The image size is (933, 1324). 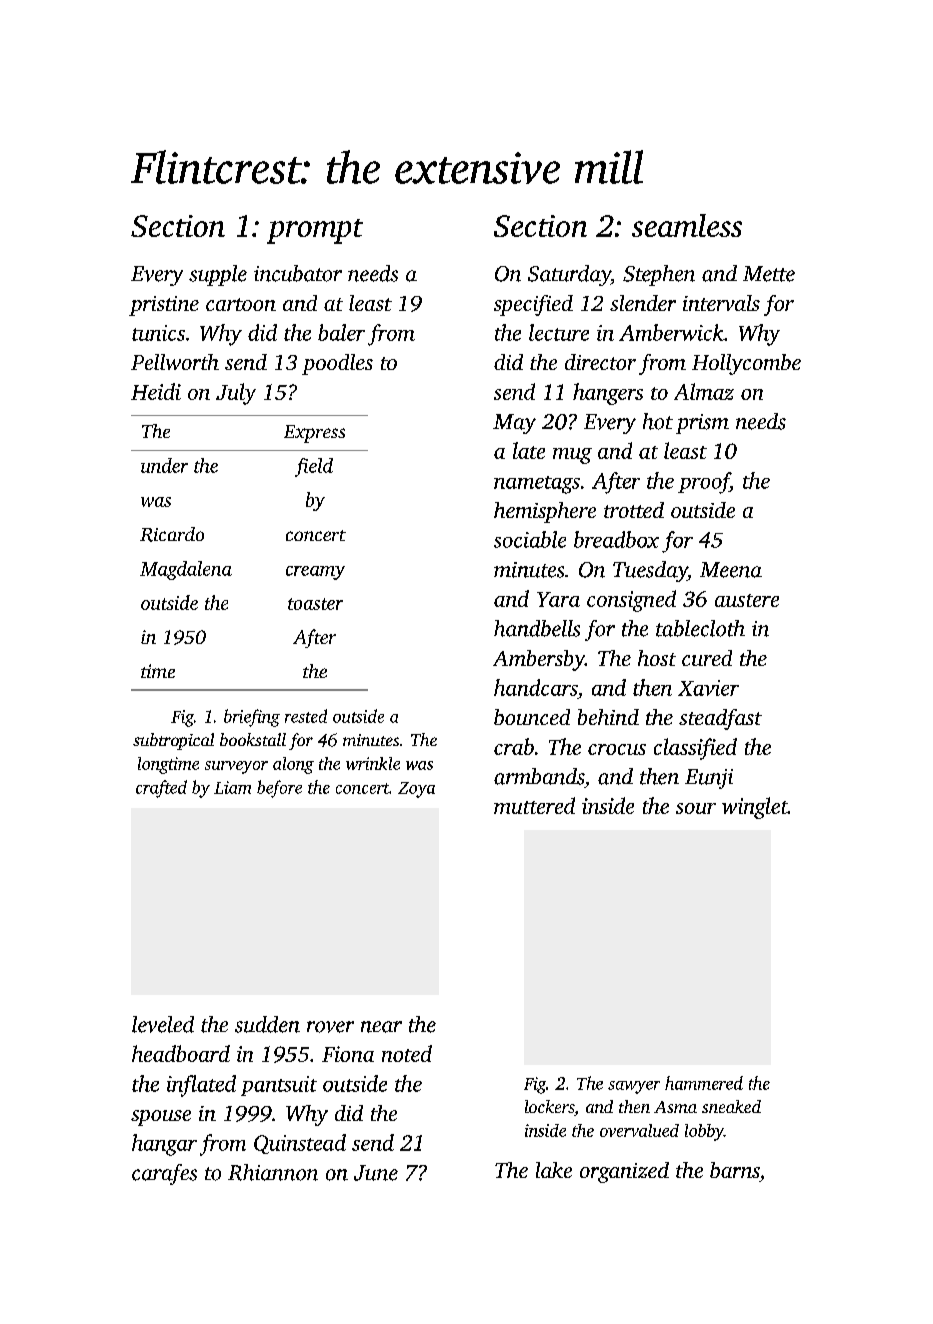 I want to click on carafes, so click(x=164, y=1174).
